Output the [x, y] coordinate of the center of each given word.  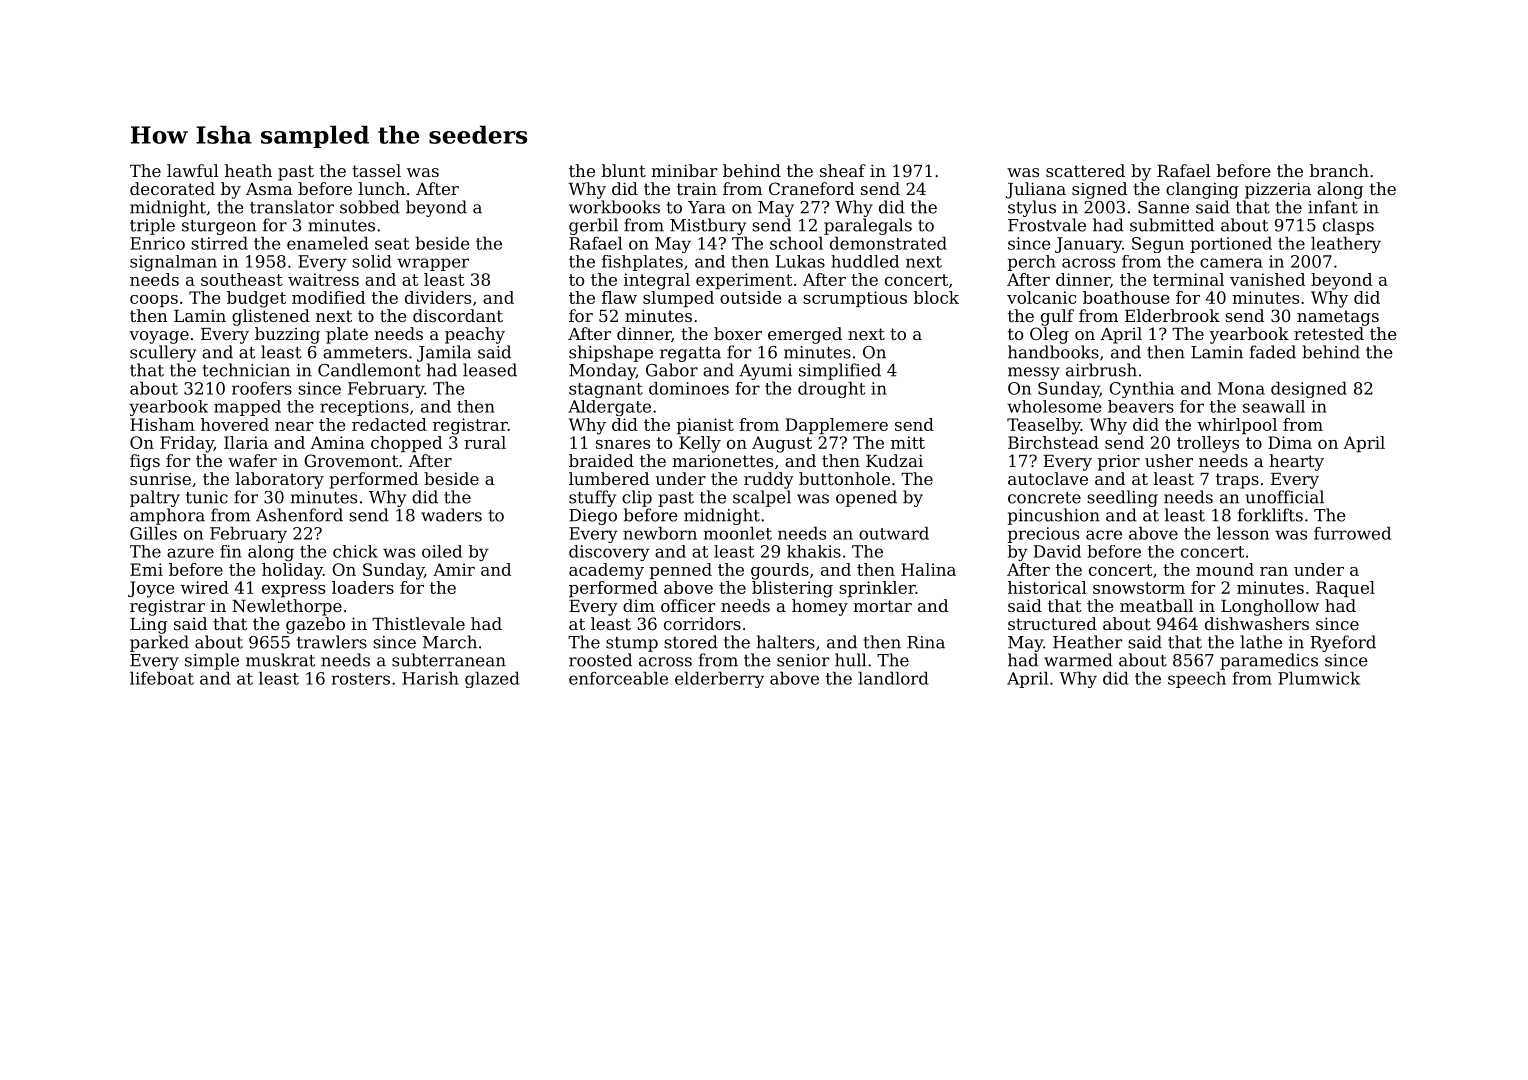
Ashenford [299, 515]
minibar [684, 170]
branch [1339, 170]
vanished [1267, 279]
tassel [376, 170]
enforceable [618, 678]
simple [212, 661]
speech [1197, 679]
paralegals [868, 226]
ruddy [769, 480]
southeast [242, 279]
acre [1104, 535]
